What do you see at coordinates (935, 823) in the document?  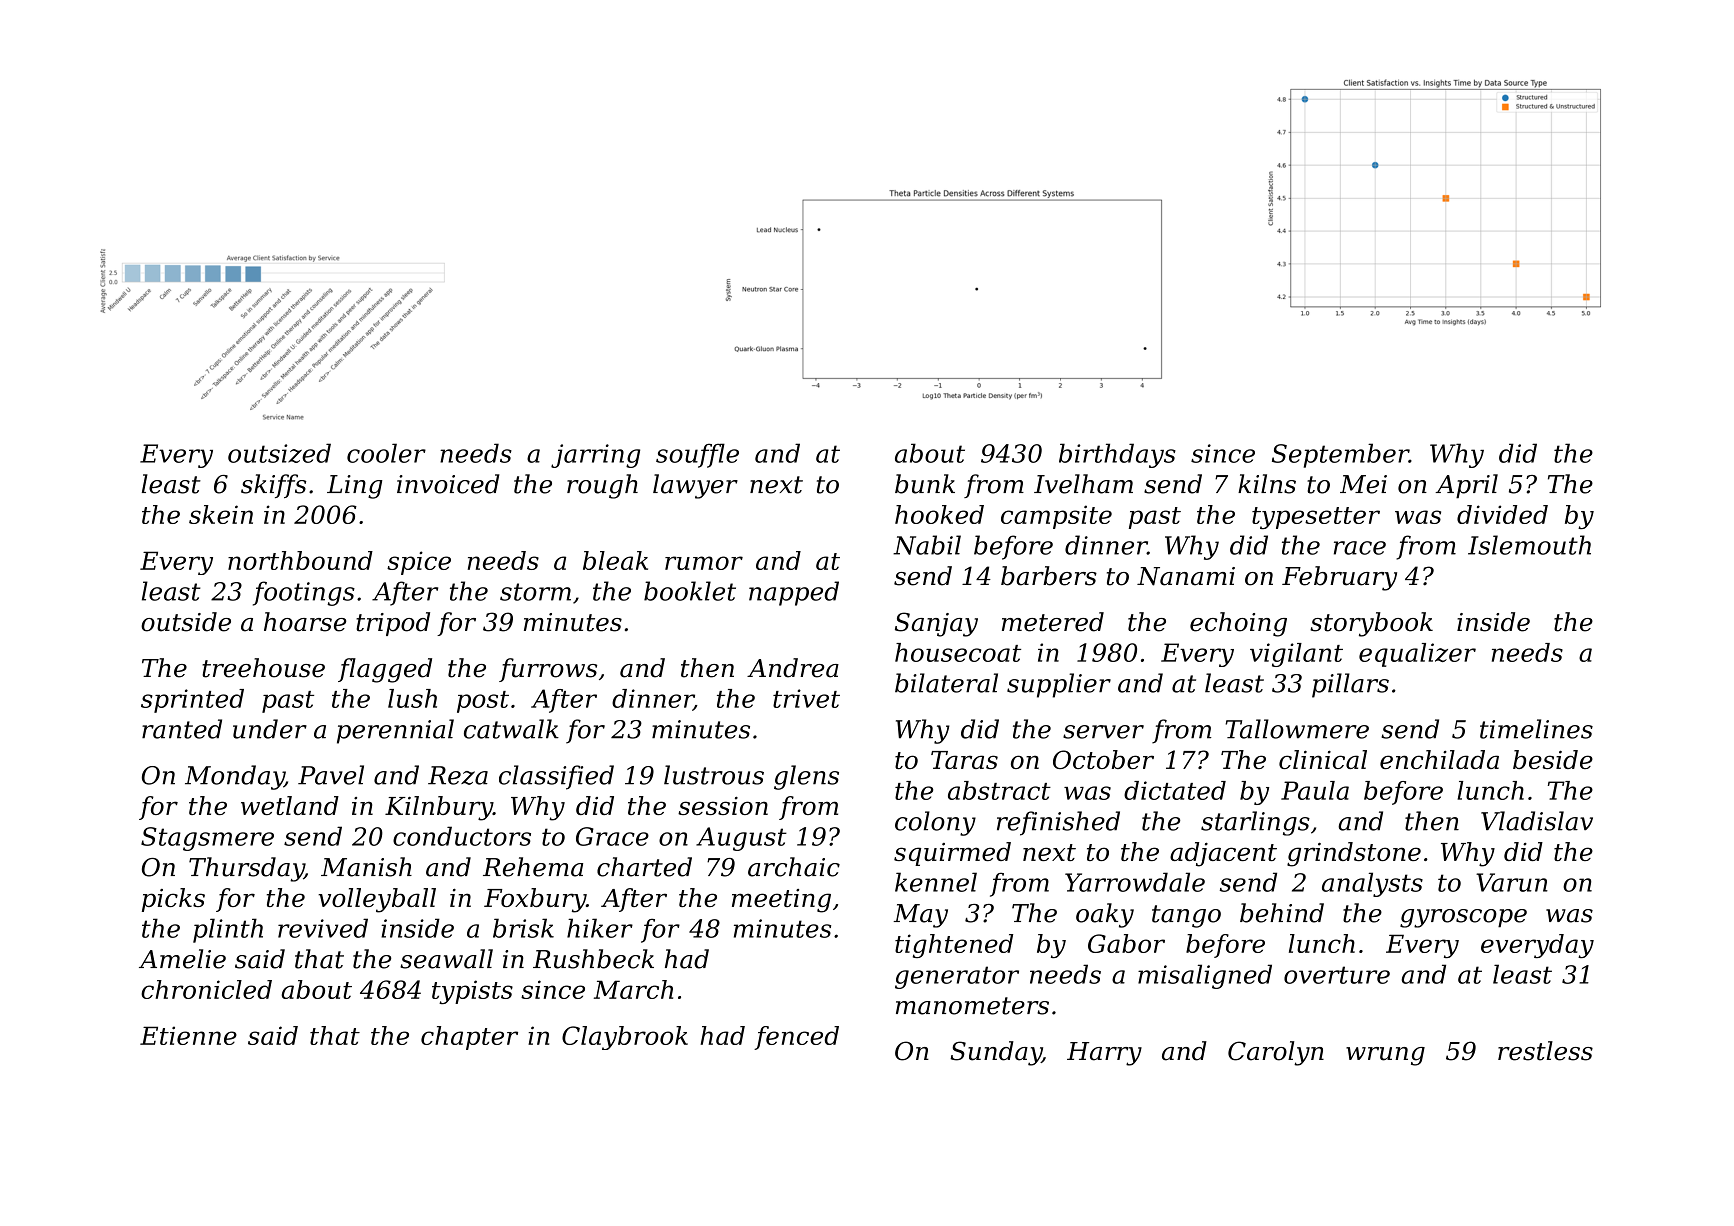 I see `colony` at bounding box center [935, 823].
